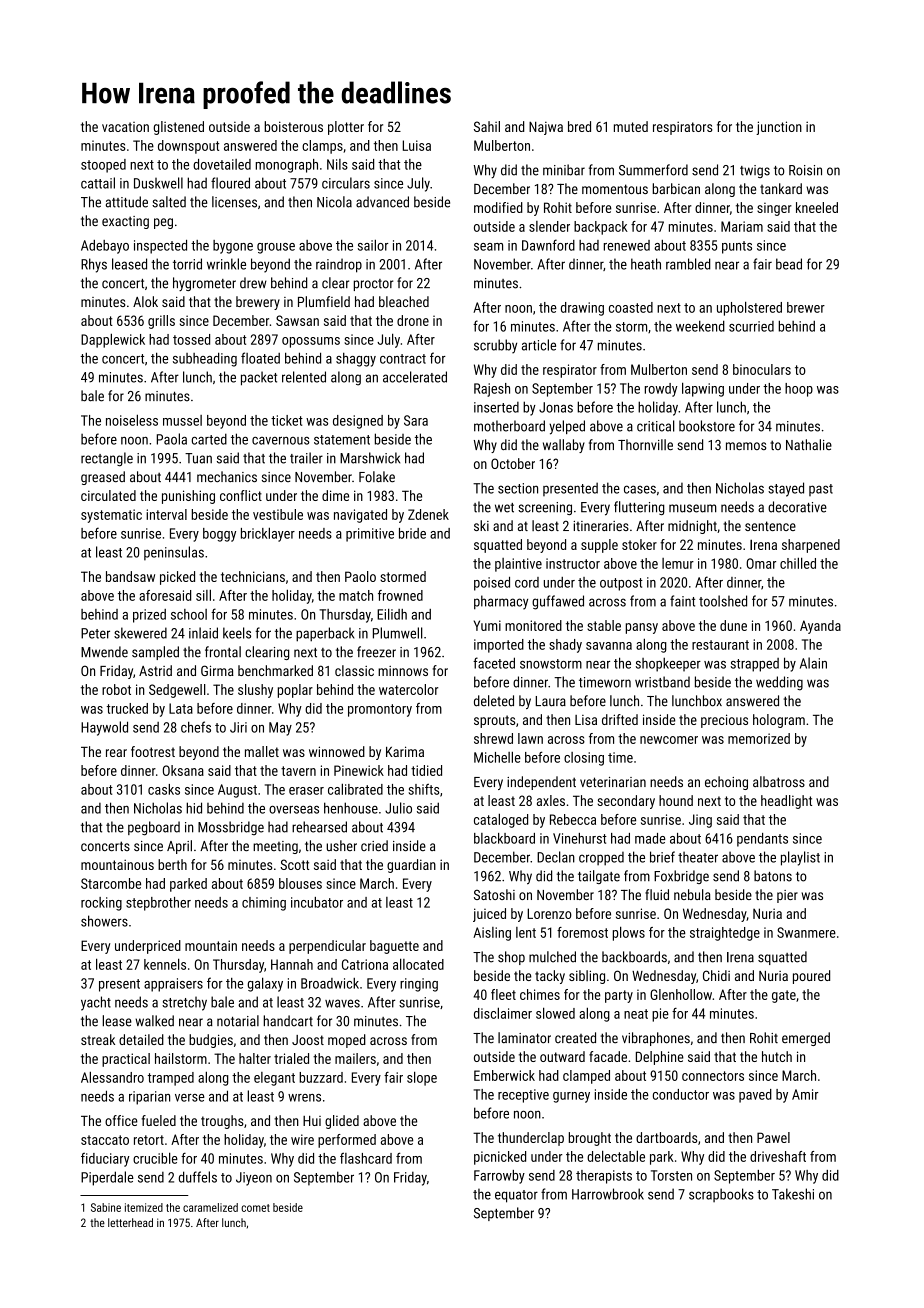  What do you see at coordinates (495, 346) in the image?
I see `scrubby` at bounding box center [495, 346].
